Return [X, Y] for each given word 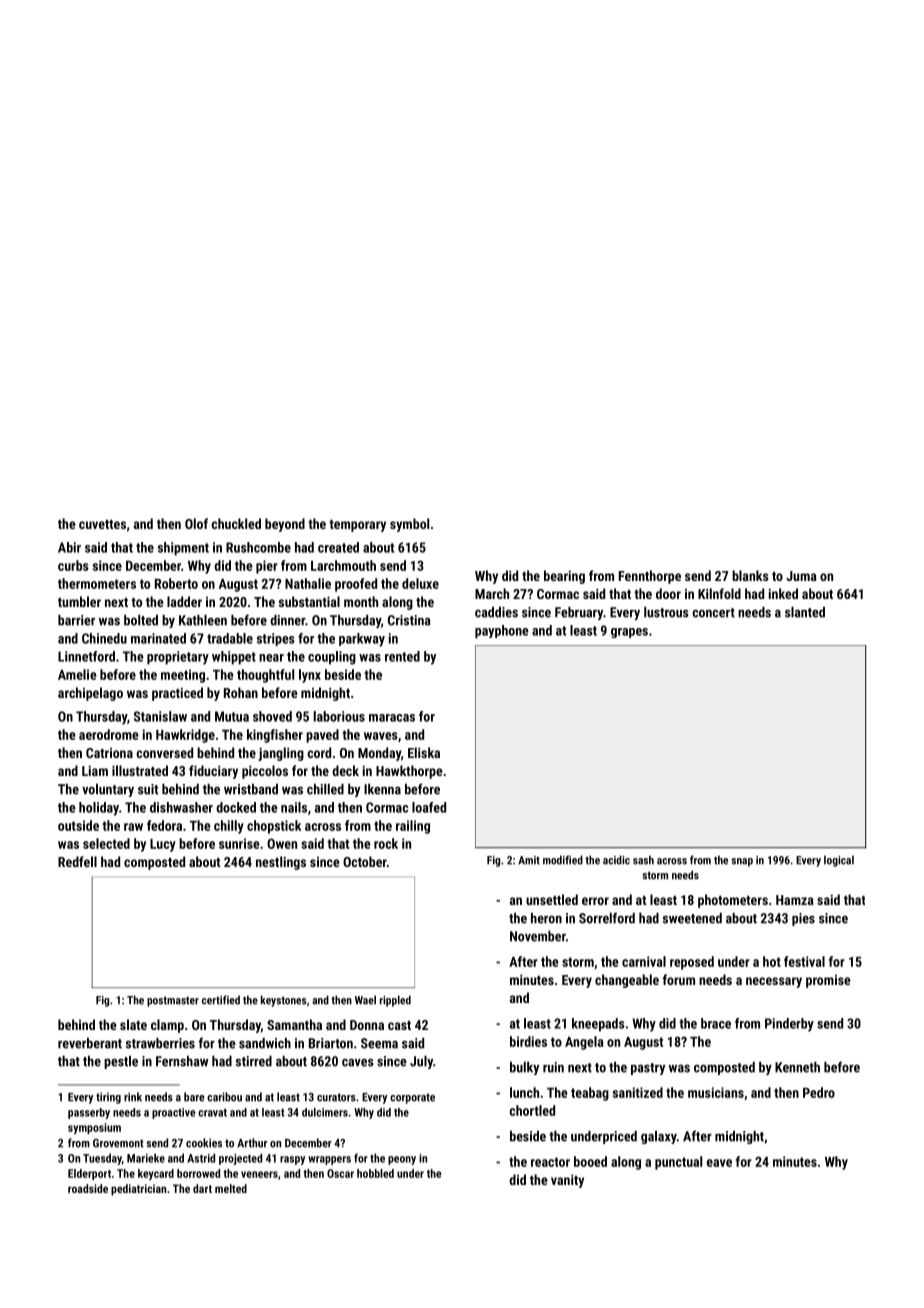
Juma [801, 576]
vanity [567, 1181]
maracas [392, 718]
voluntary [108, 790]
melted [231, 1188]
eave [719, 1163]
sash [643, 860]
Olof [196, 523]
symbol [409, 525]
